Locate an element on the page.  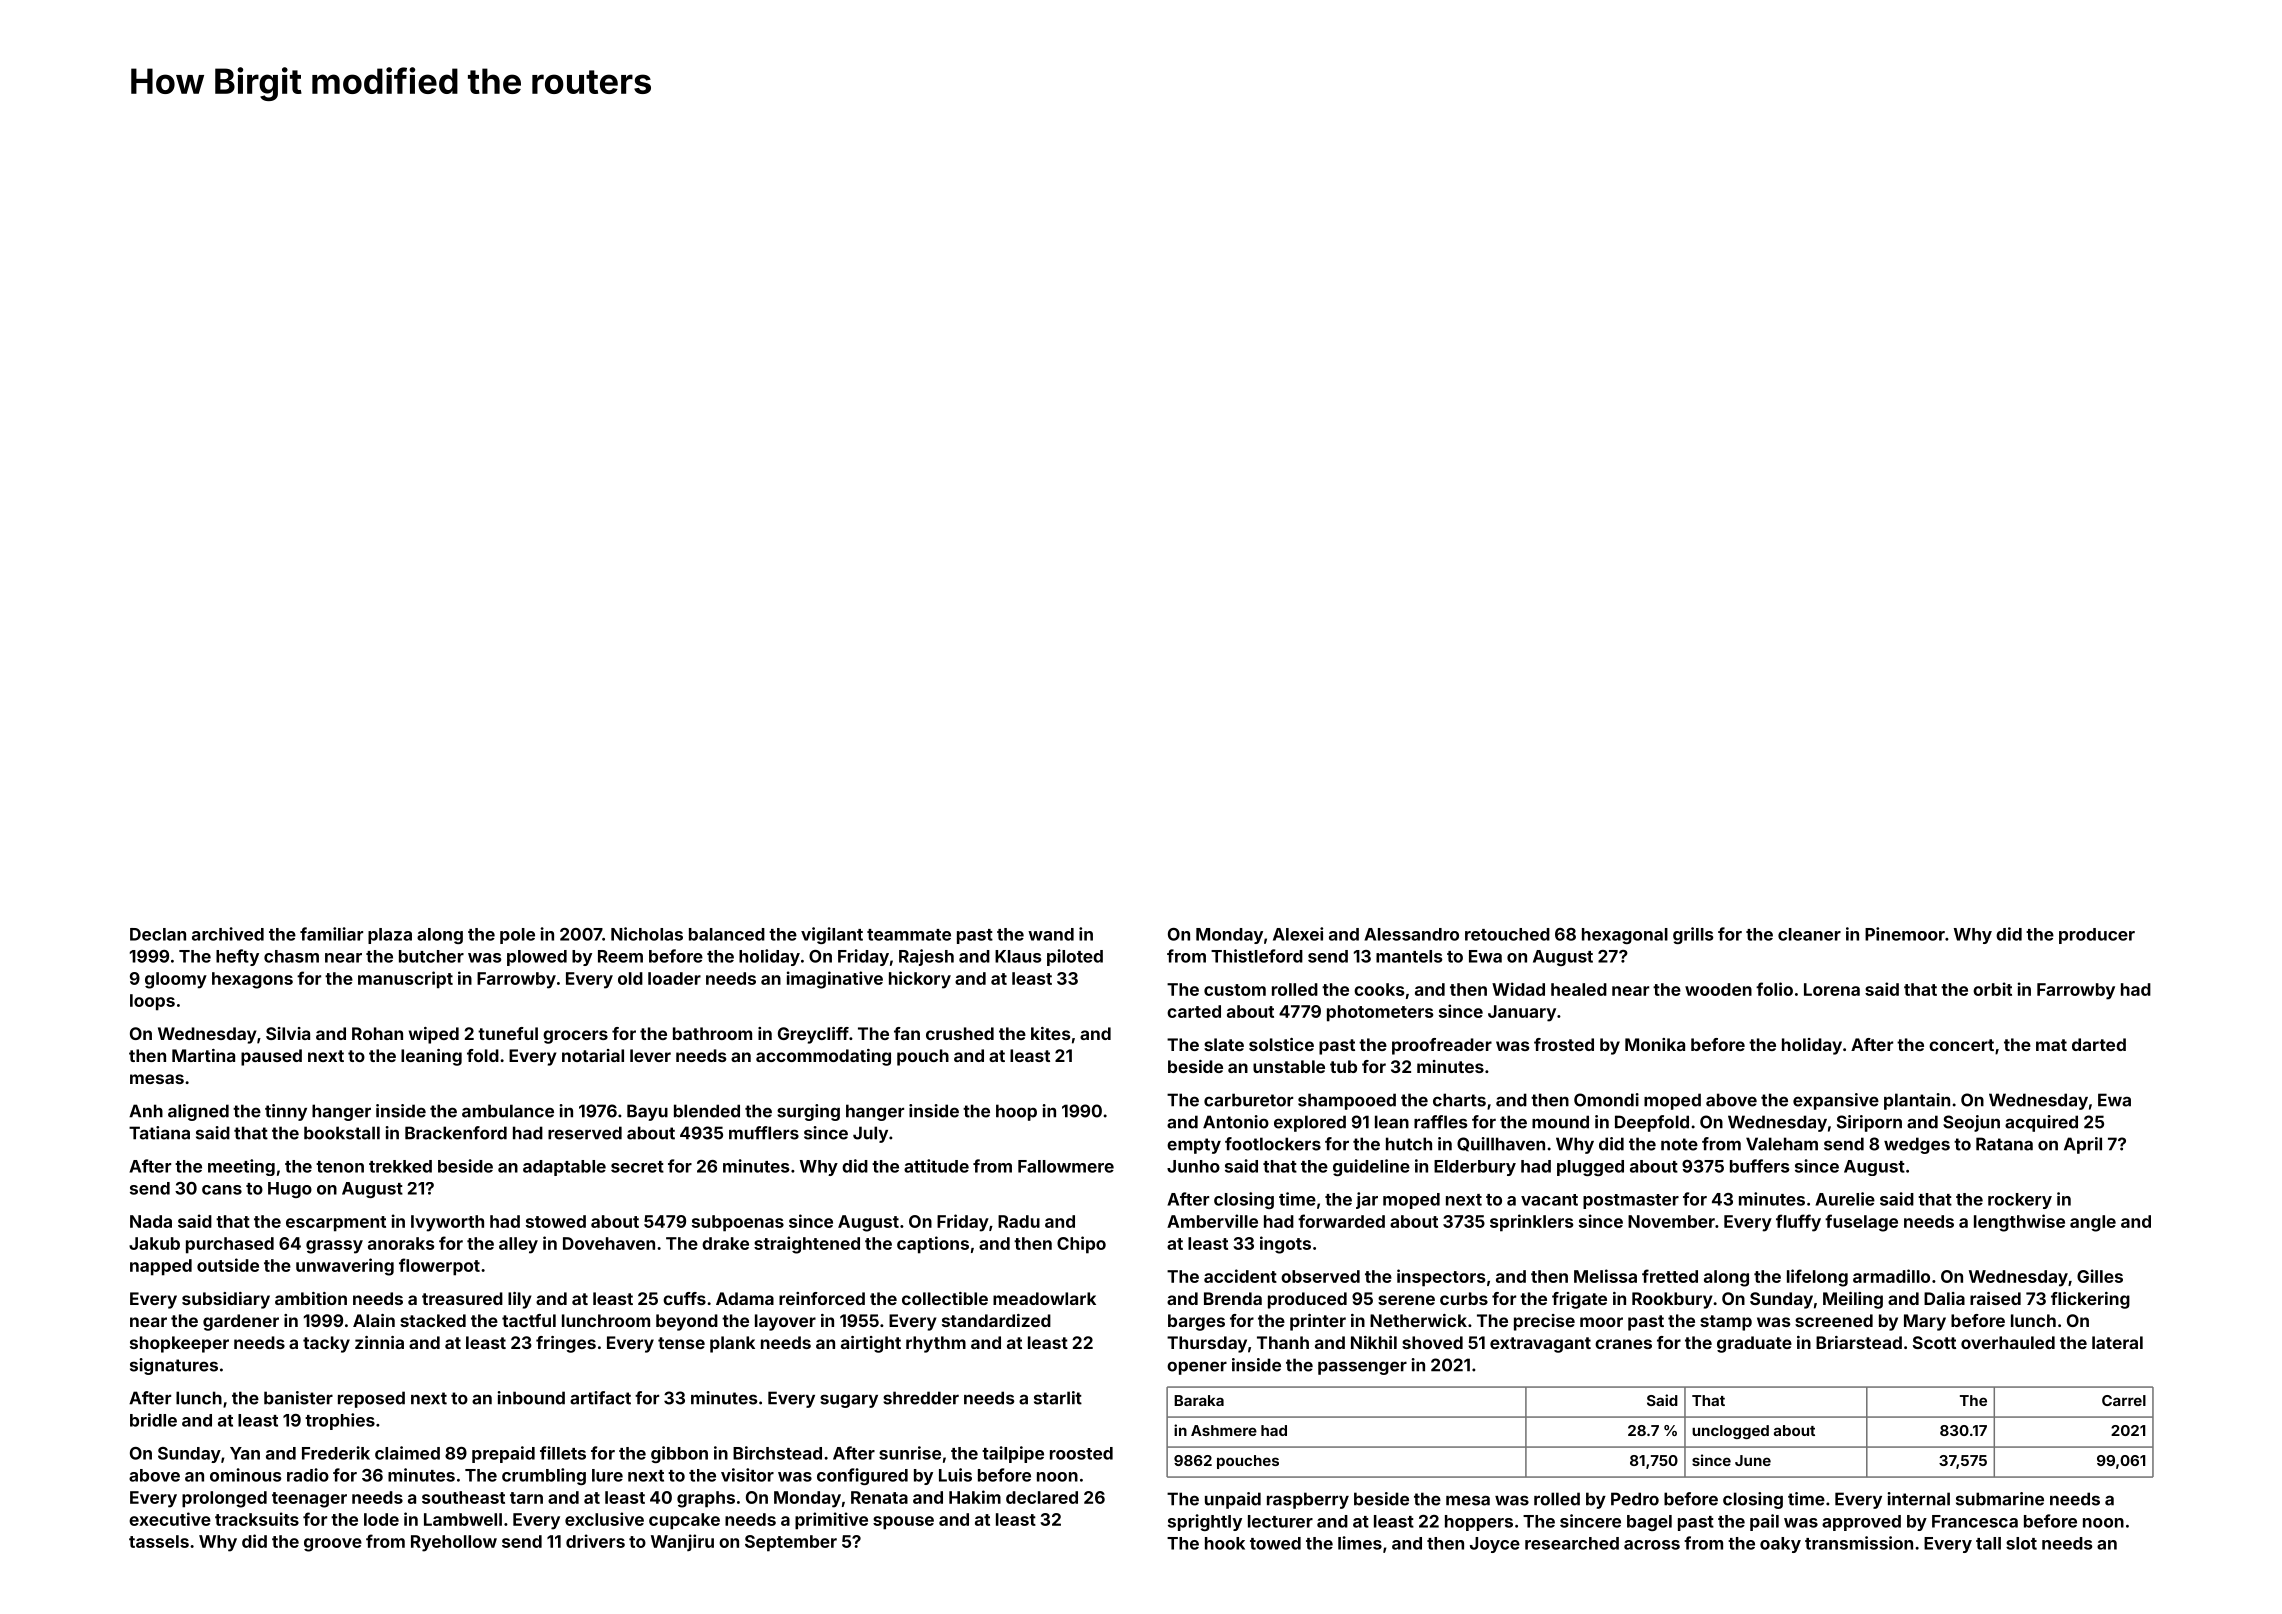
Mary is located at coordinates (1925, 1322).
